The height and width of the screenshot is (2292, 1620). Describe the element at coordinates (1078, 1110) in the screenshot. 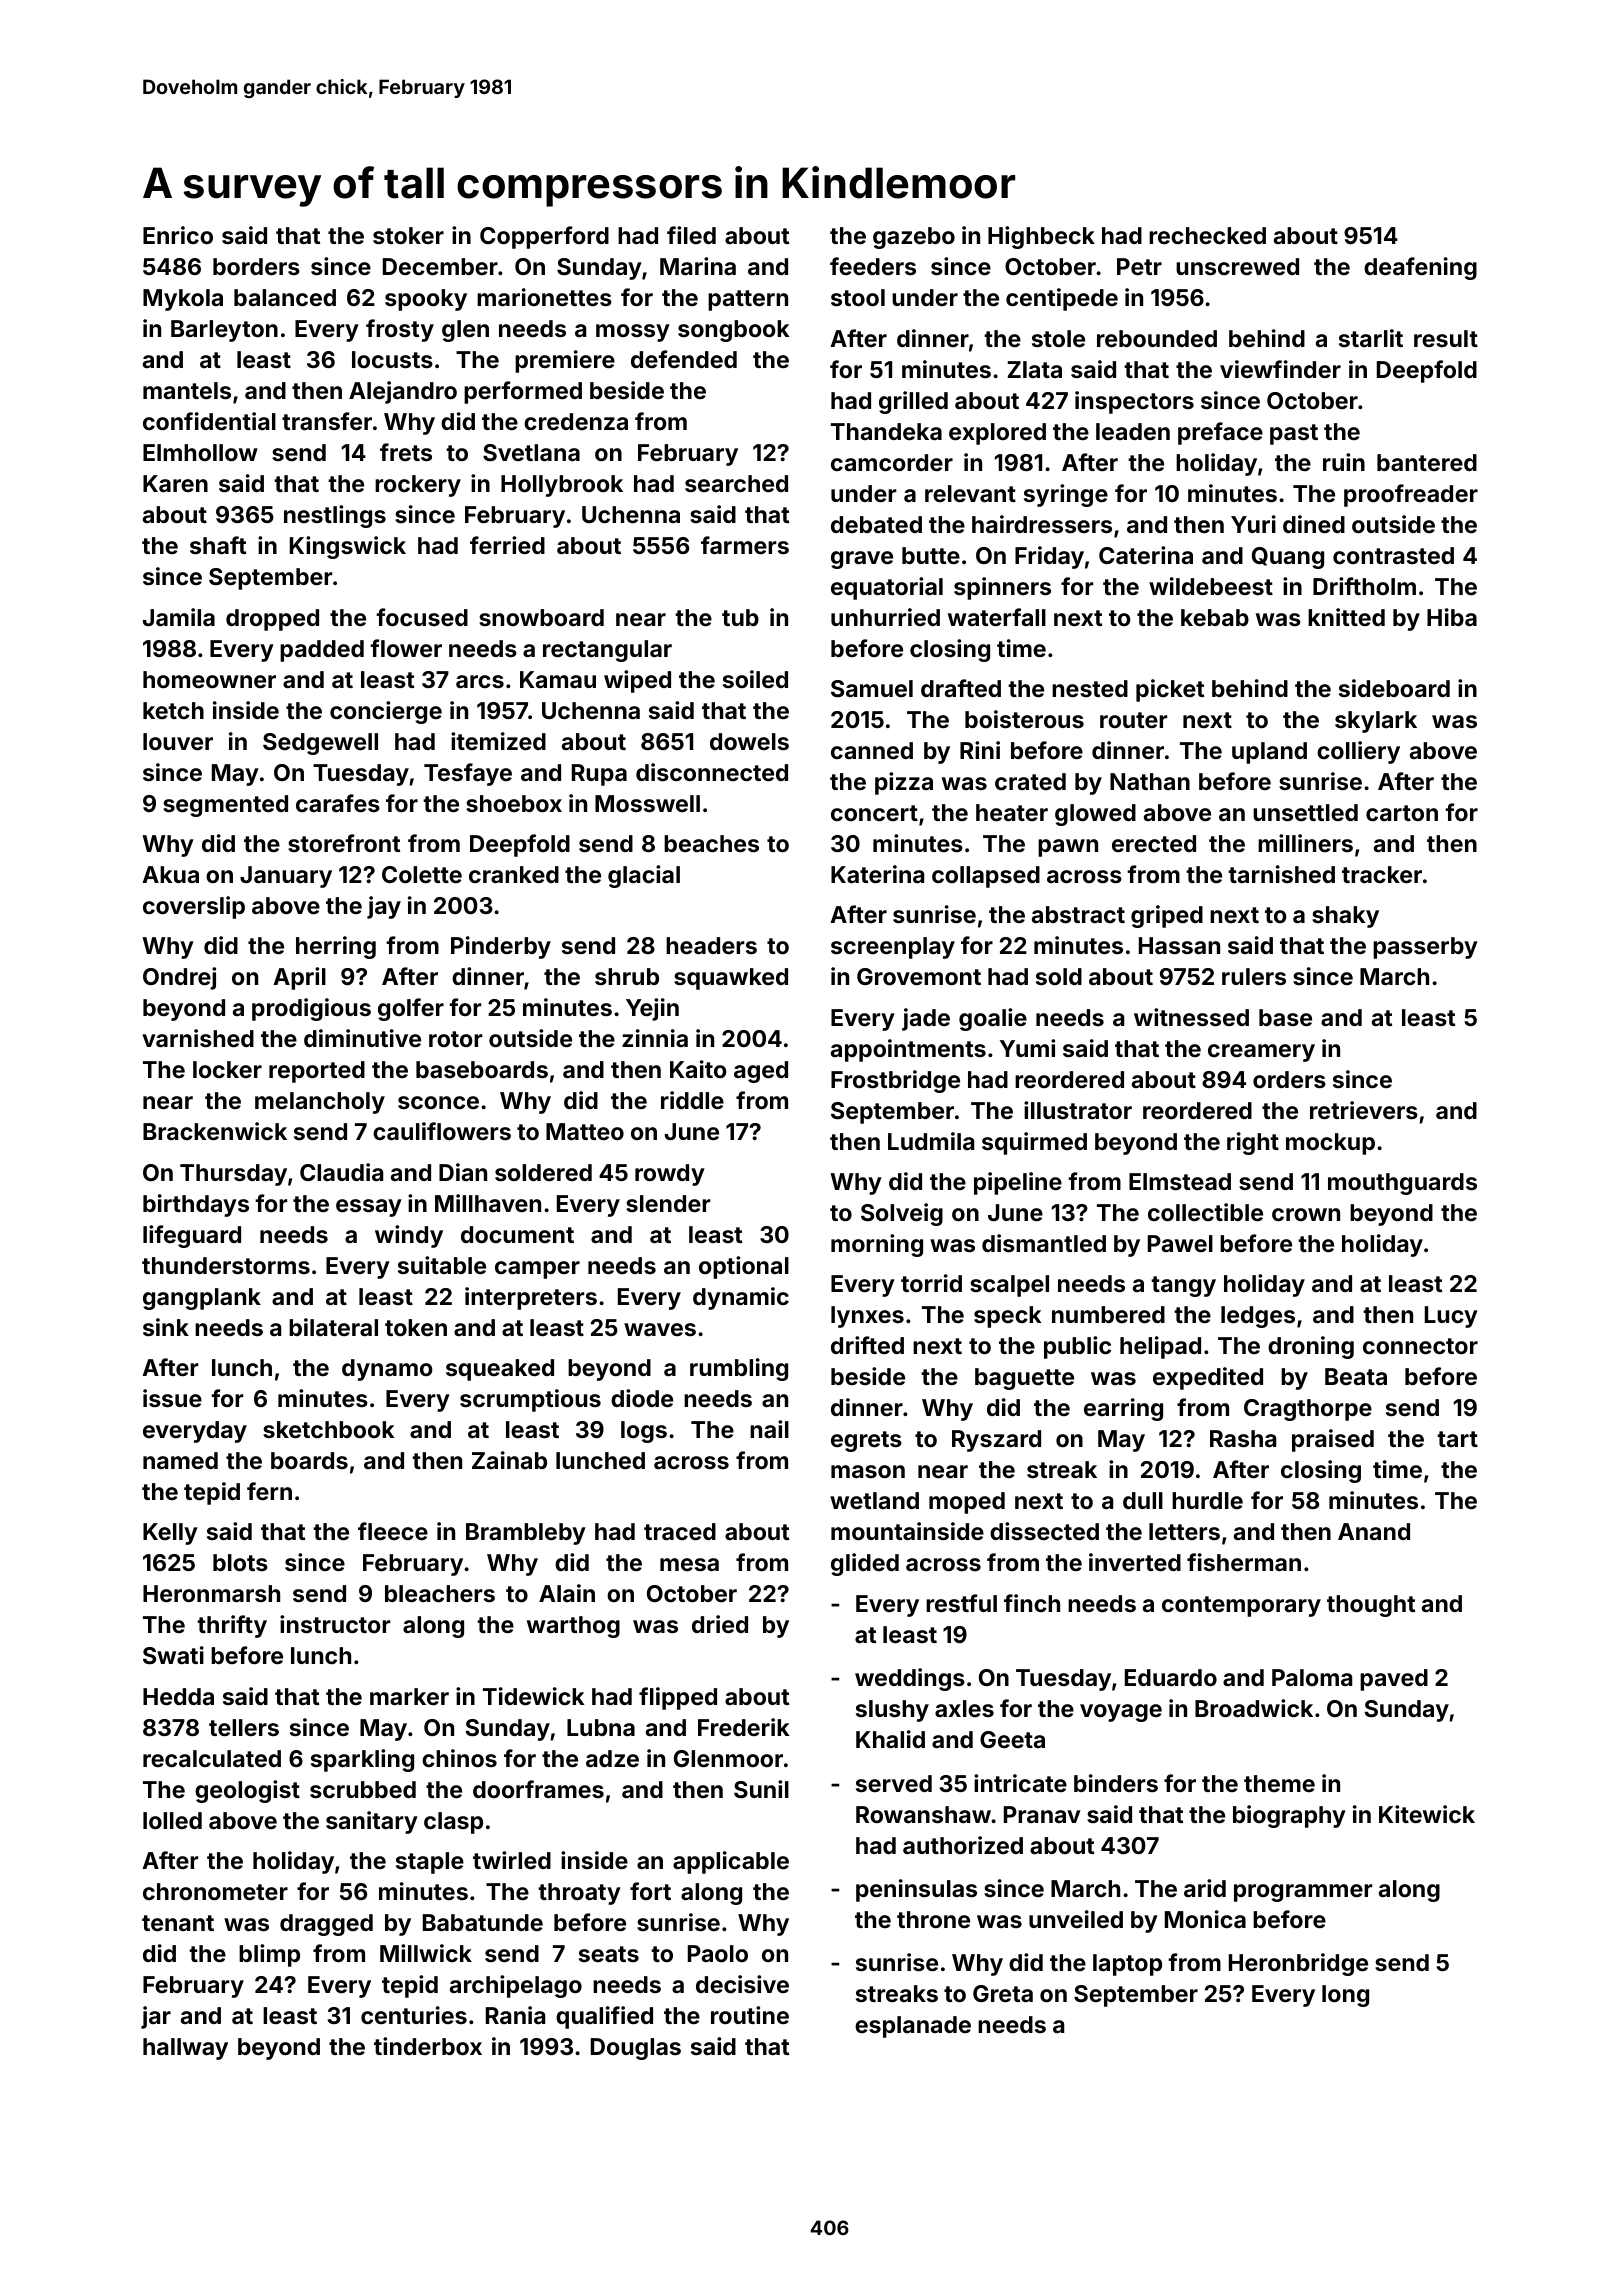

I see `illustrator` at that location.
